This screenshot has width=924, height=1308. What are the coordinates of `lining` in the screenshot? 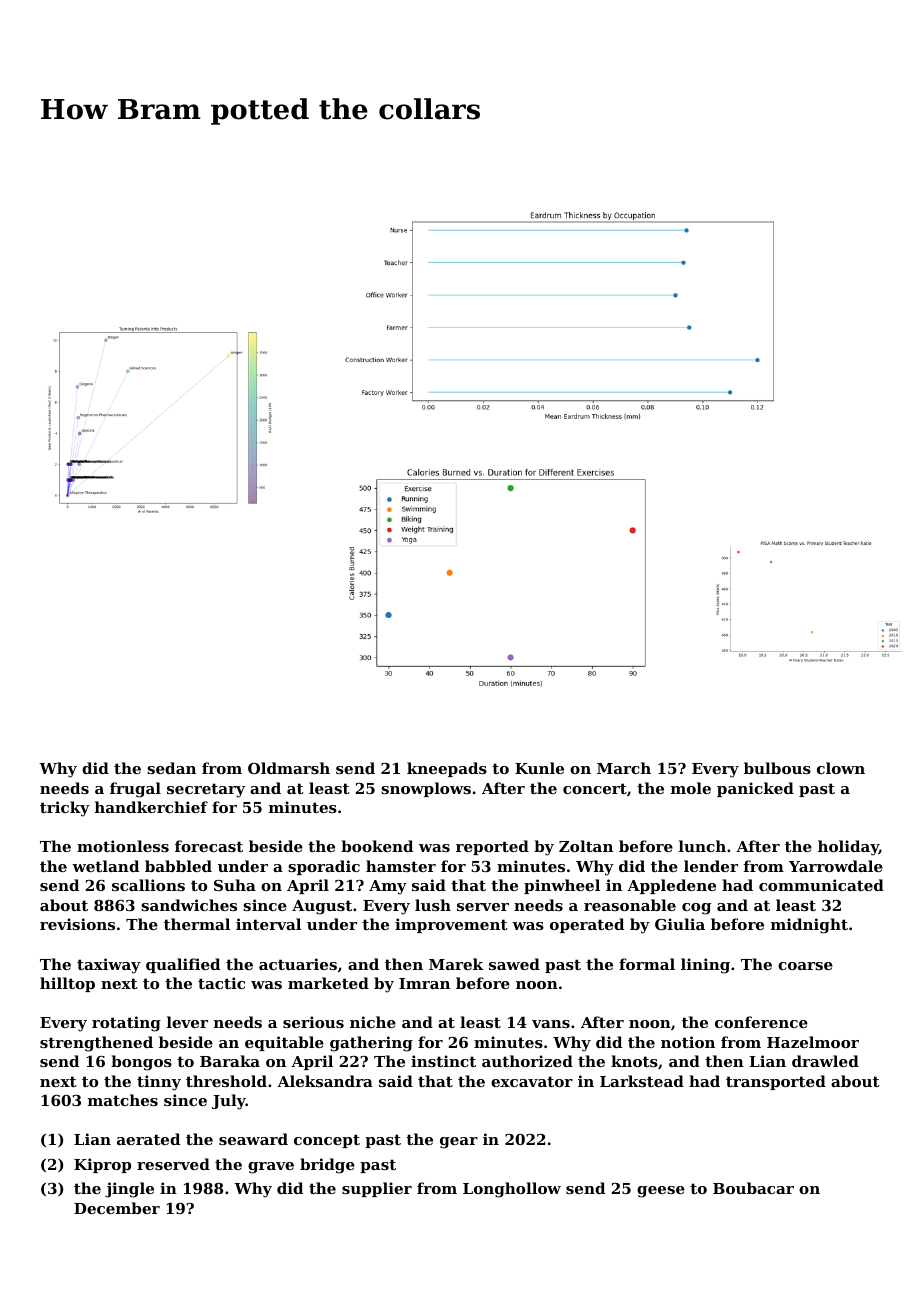 It's located at (705, 966).
